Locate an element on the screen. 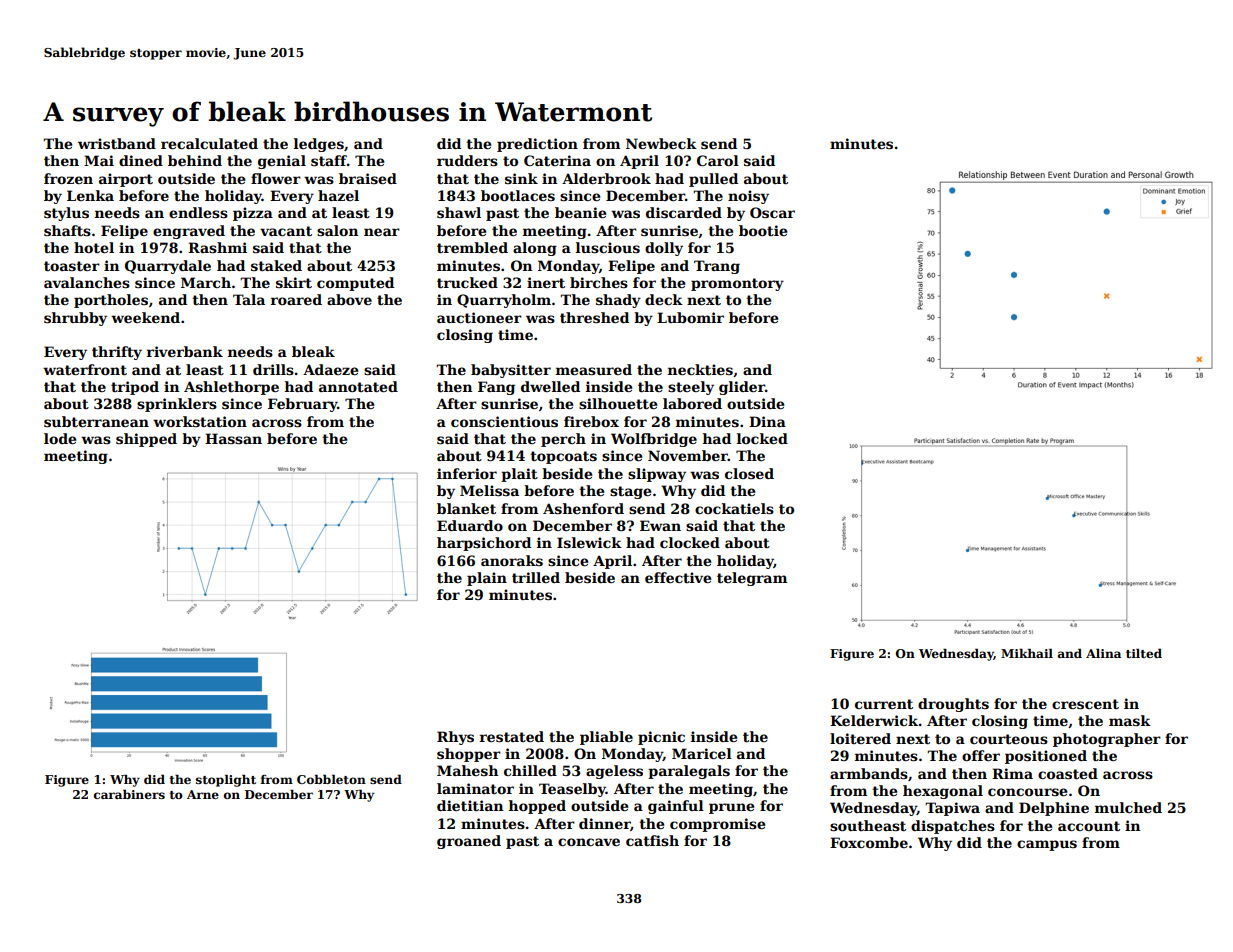 The width and height of the screenshot is (1233, 952). concave is located at coordinates (589, 842).
